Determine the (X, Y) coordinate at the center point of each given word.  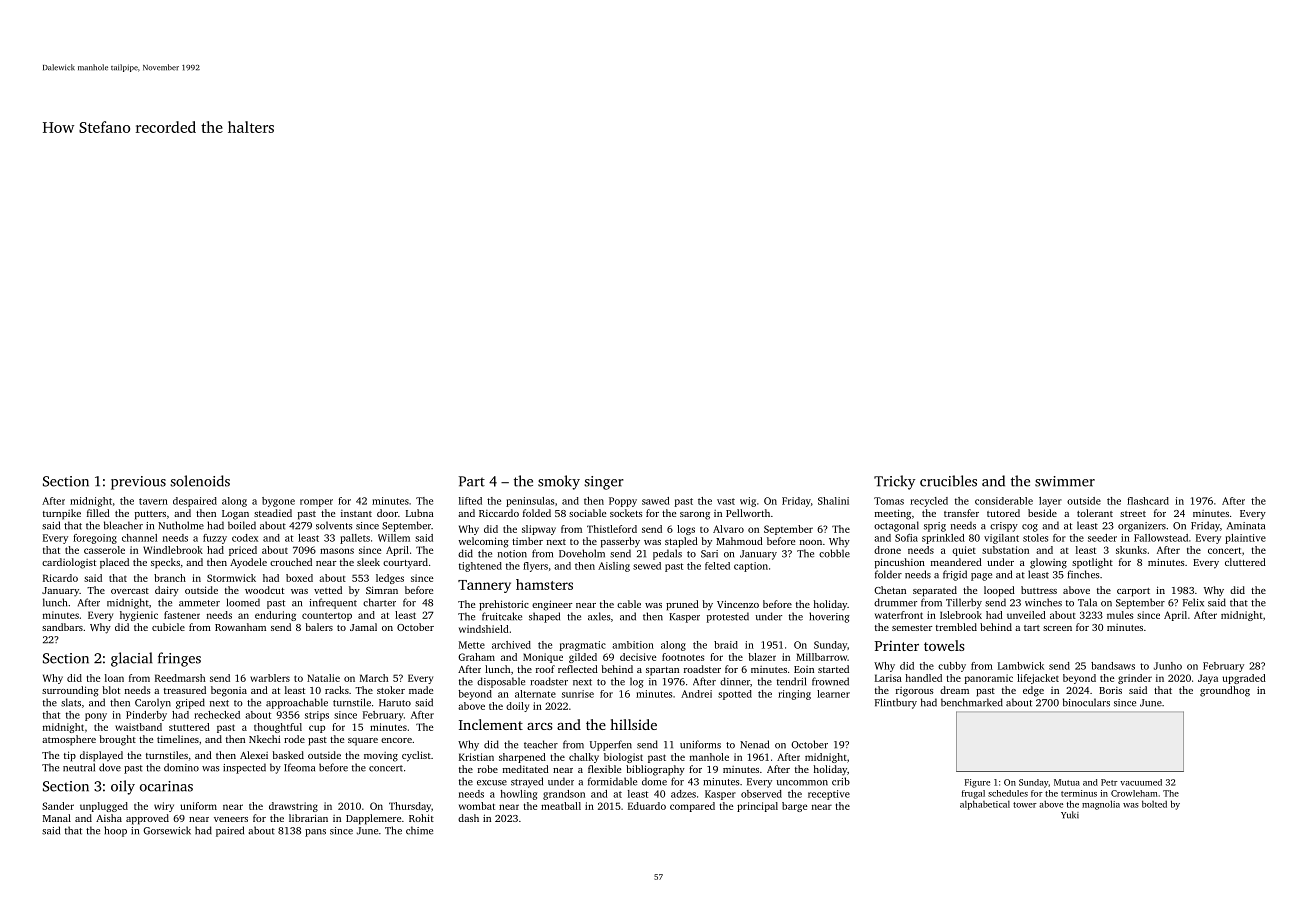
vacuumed (1141, 782)
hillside (633, 724)
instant (356, 513)
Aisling (614, 567)
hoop (115, 831)
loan (114, 678)
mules (1120, 615)
